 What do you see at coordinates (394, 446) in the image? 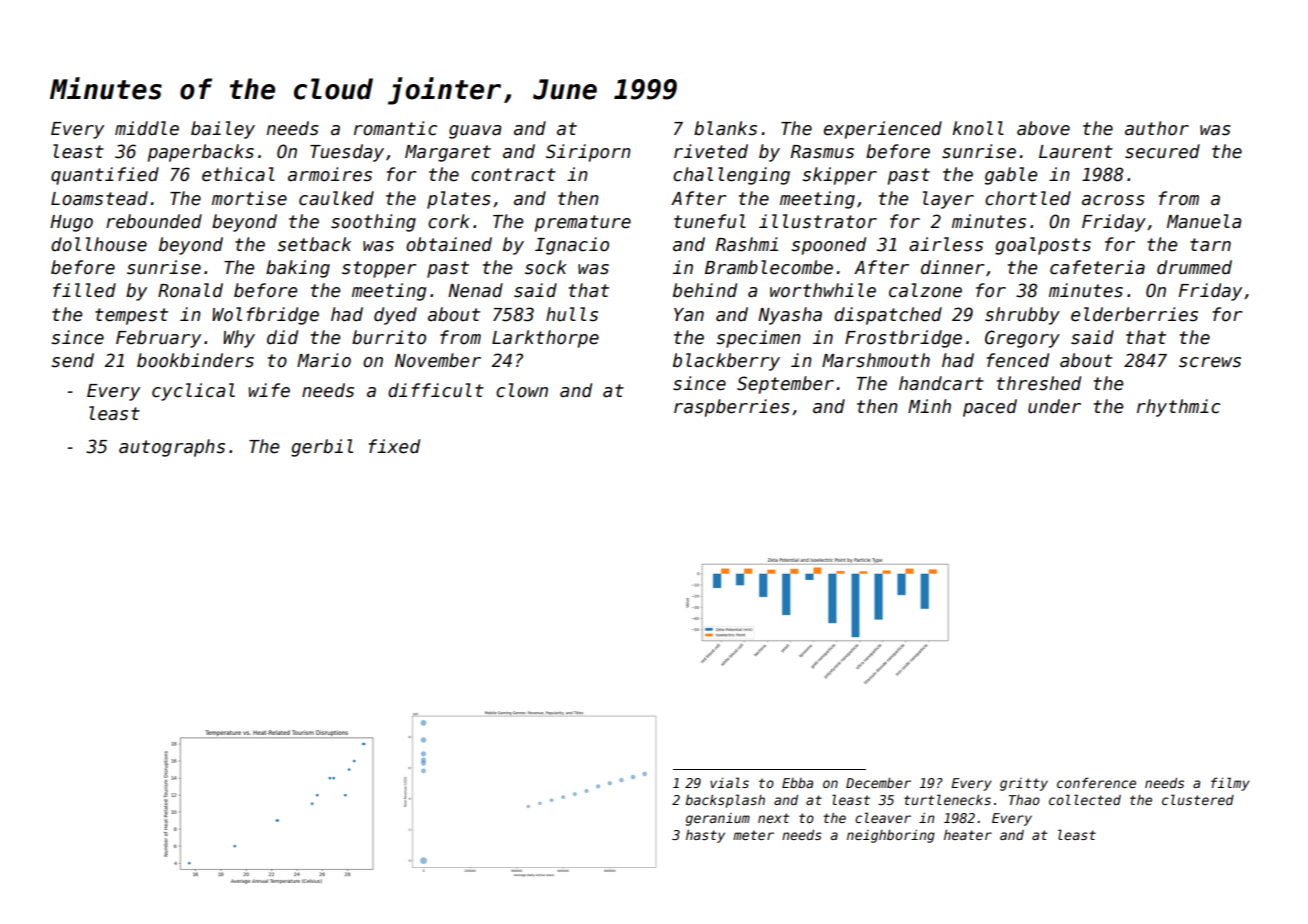
I see `fixed` at bounding box center [394, 446].
